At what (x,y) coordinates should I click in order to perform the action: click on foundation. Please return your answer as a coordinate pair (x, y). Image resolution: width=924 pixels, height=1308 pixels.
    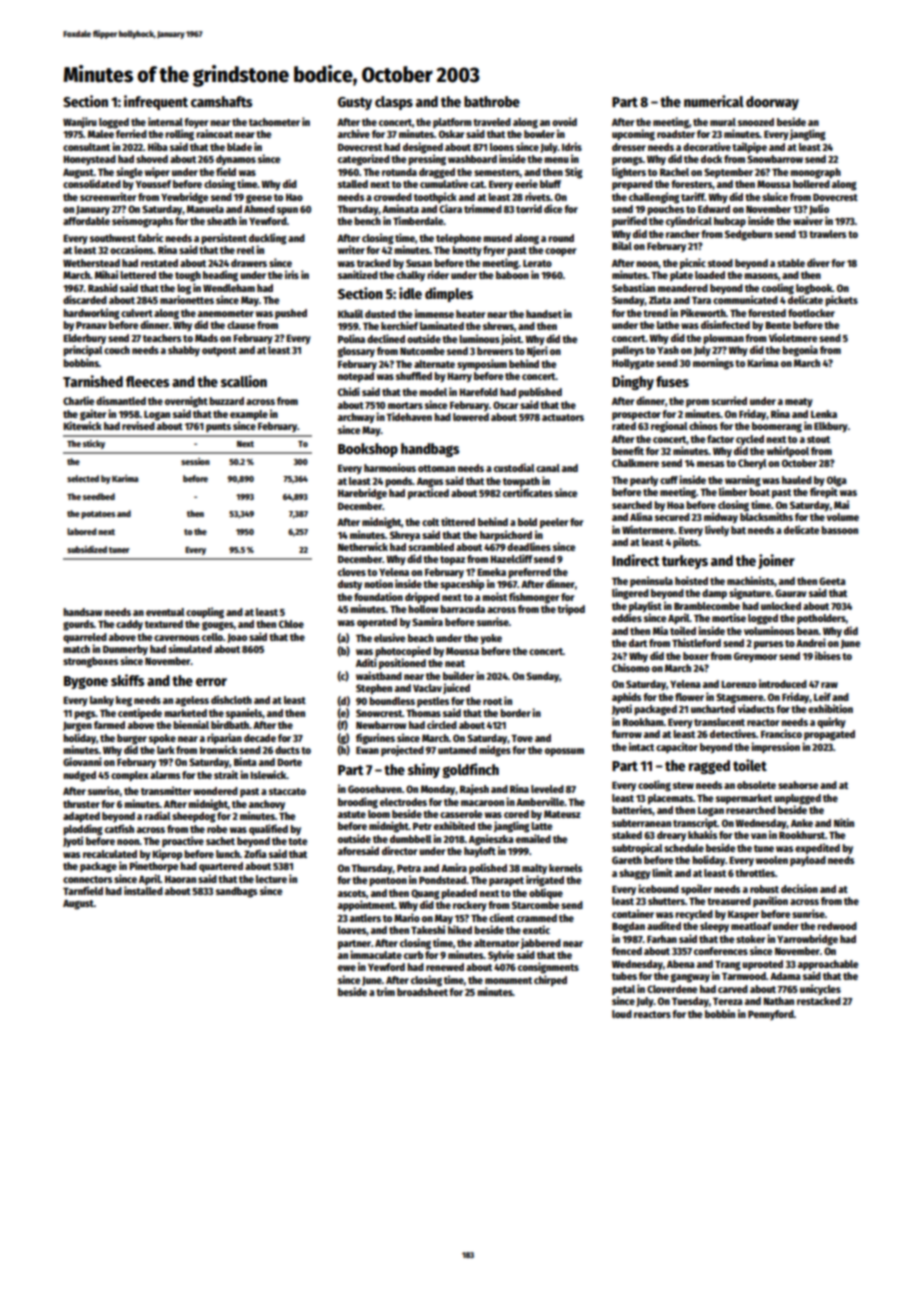
    Looking at the image, I should click on (378, 596).
